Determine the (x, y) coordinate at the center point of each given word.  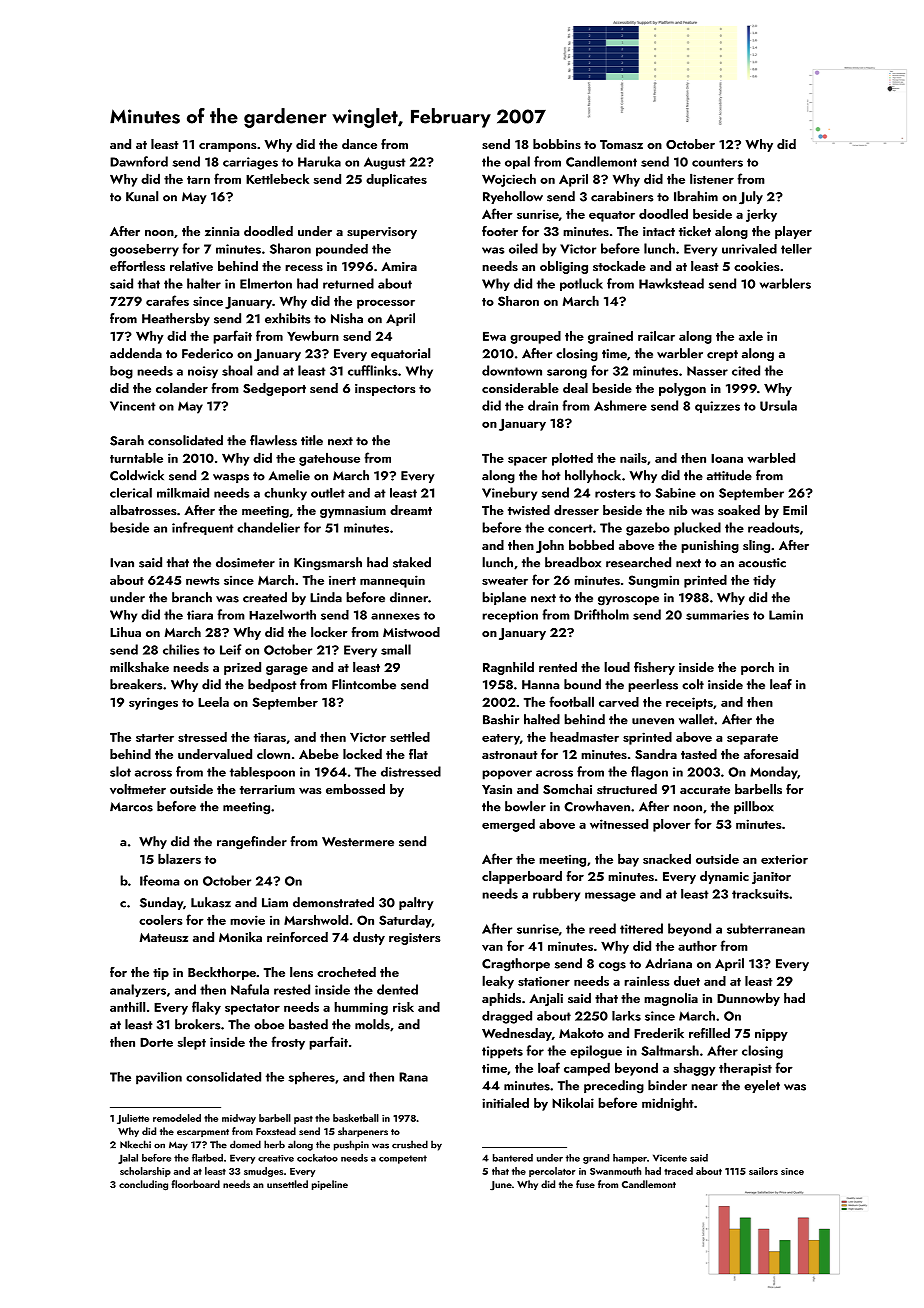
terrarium (267, 789)
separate (752, 739)
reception (510, 616)
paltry (416, 903)
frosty (288, 1043)
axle (751, 336)
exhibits (288, 318)
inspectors (385, 390)
